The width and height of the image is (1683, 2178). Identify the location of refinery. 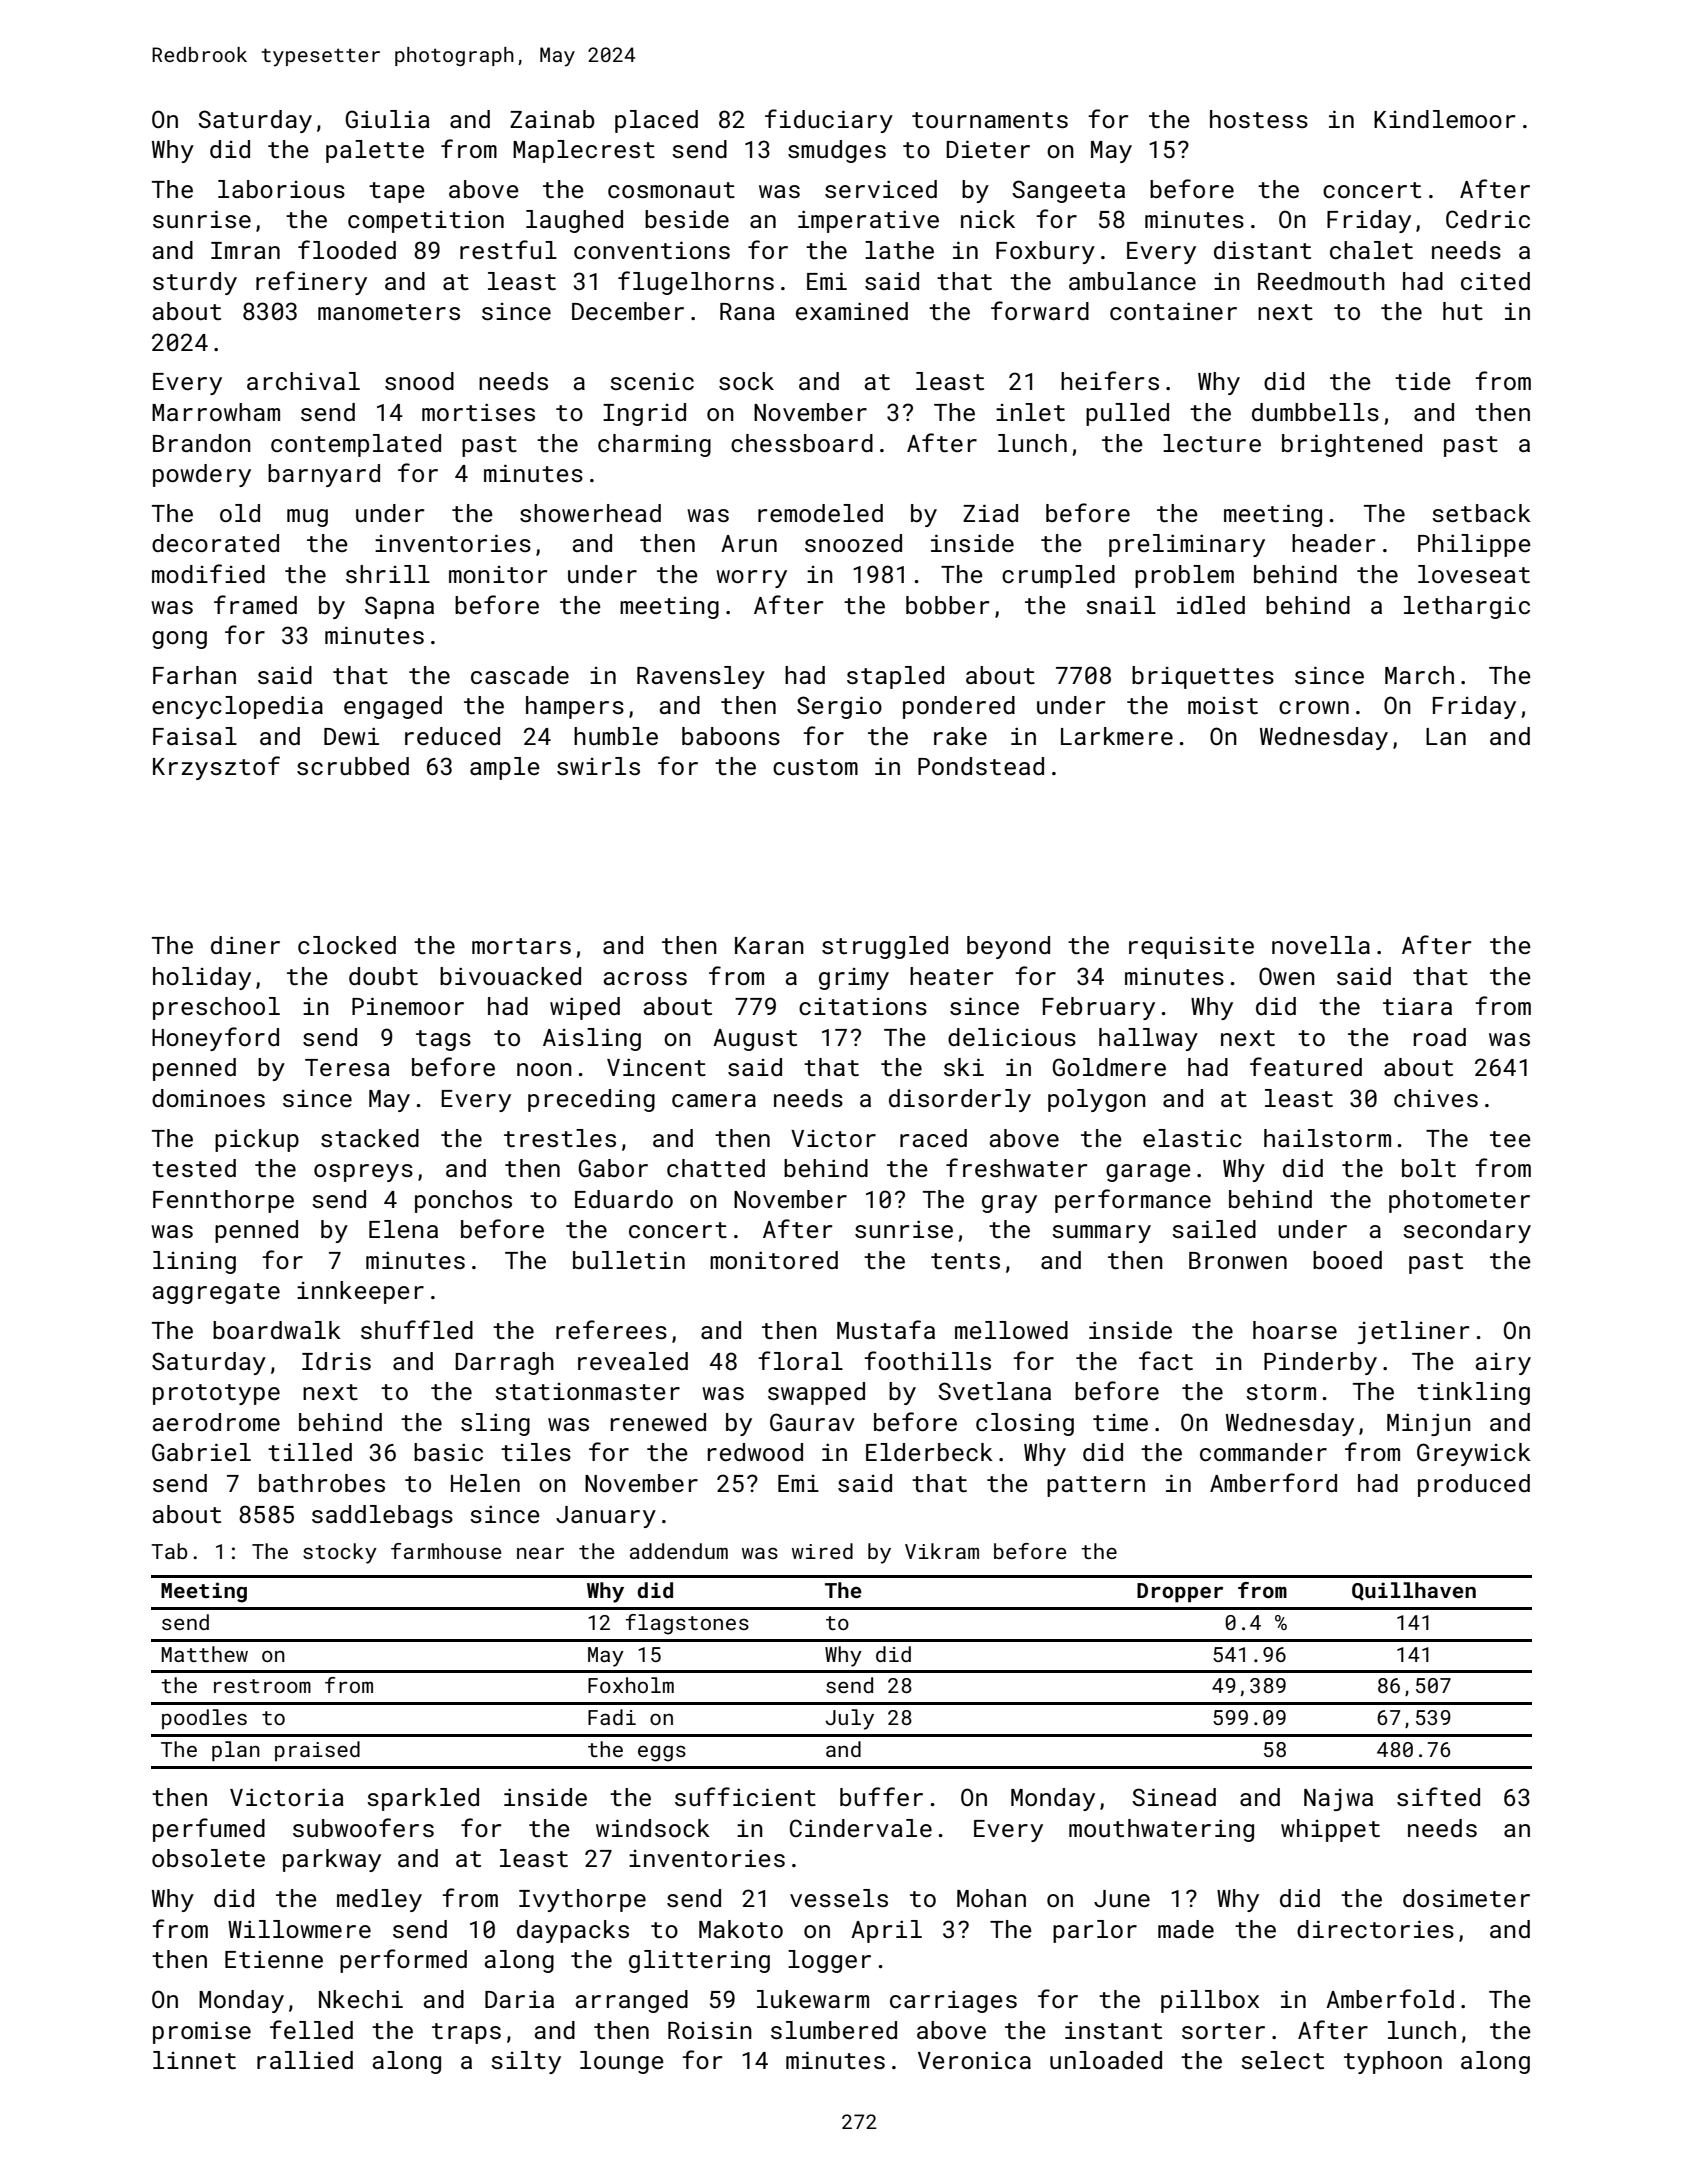
(311, 283).
